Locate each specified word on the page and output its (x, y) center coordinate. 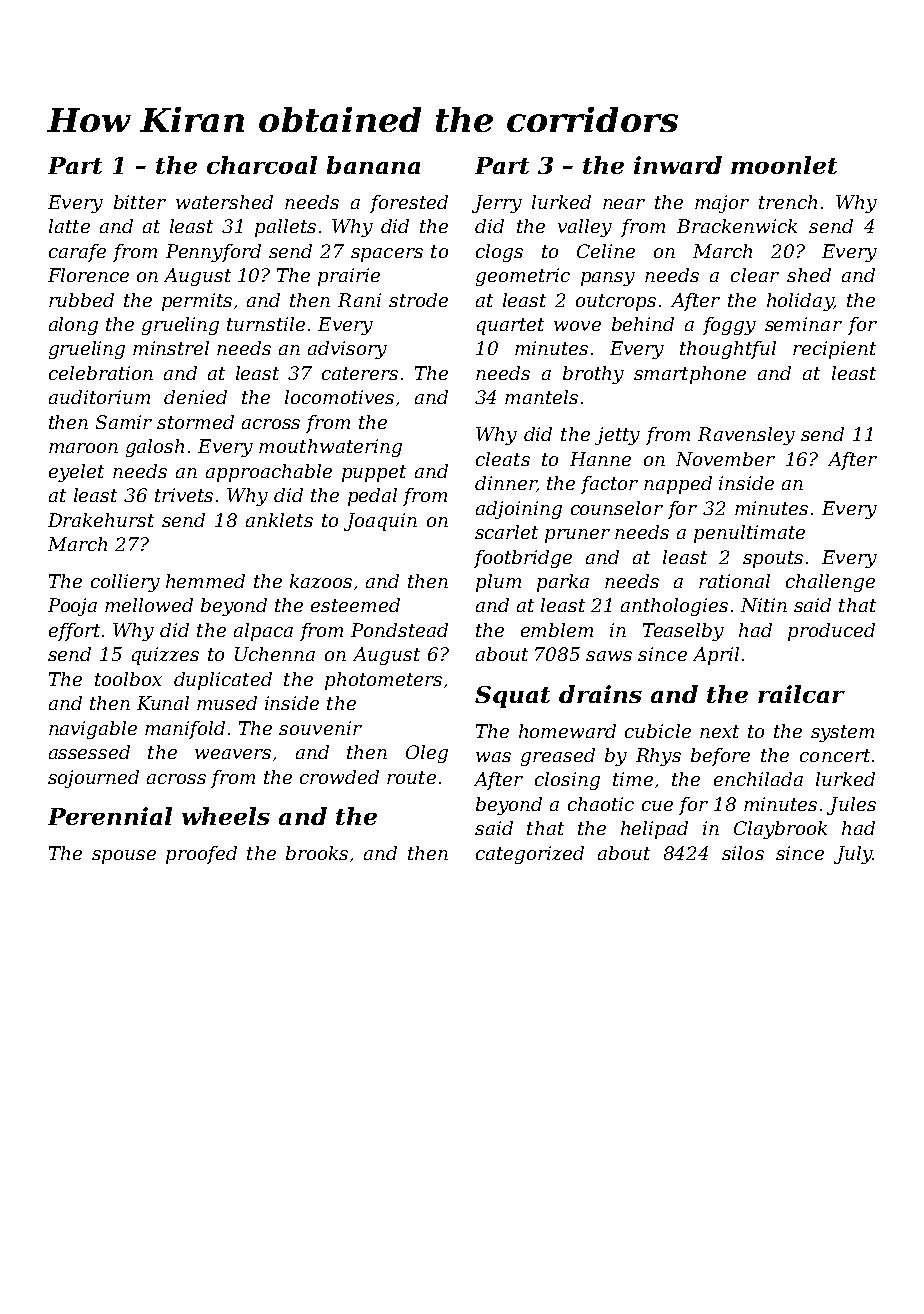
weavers (233, 754)
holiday (800, 302)
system (842, 733)
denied (195, 397)
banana (373, 165)
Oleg (427, 754)
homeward (567, 731)
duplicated (223, 681)
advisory (347, 350)
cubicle (658, 731)
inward (678, 165)
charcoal (262, 165)
